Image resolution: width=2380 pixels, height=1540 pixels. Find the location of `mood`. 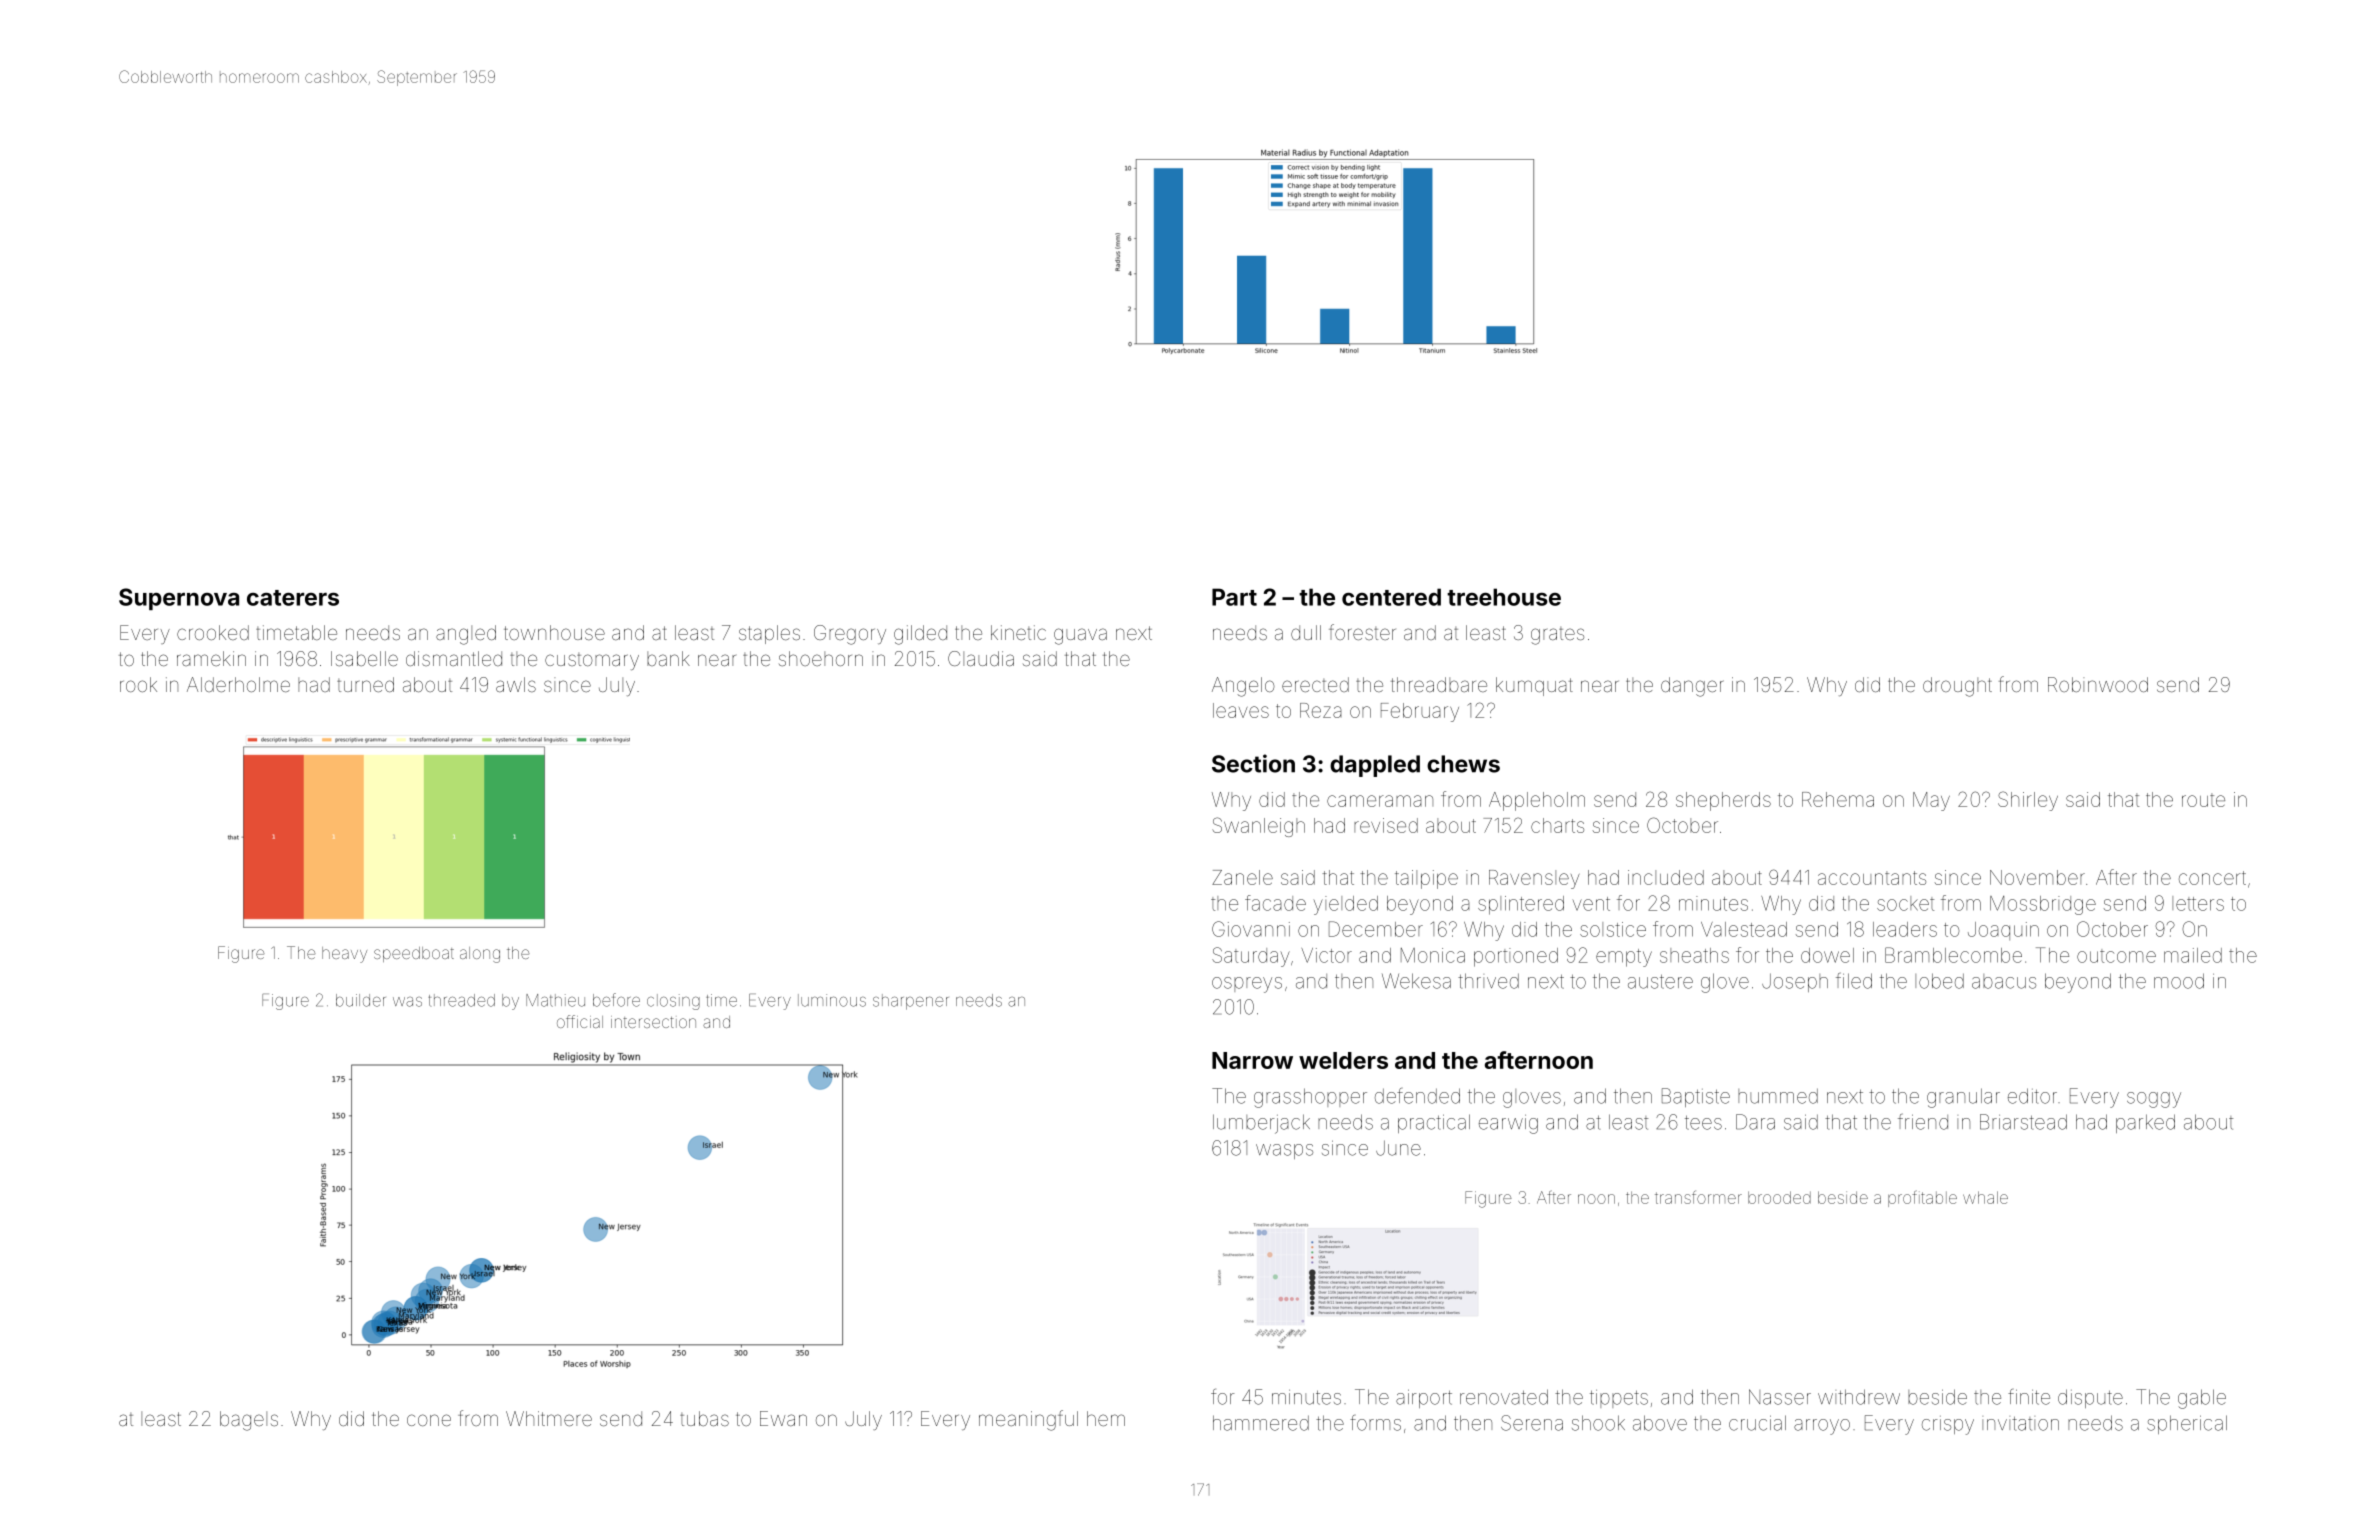

mood is located at coordinates (2179, 981).
